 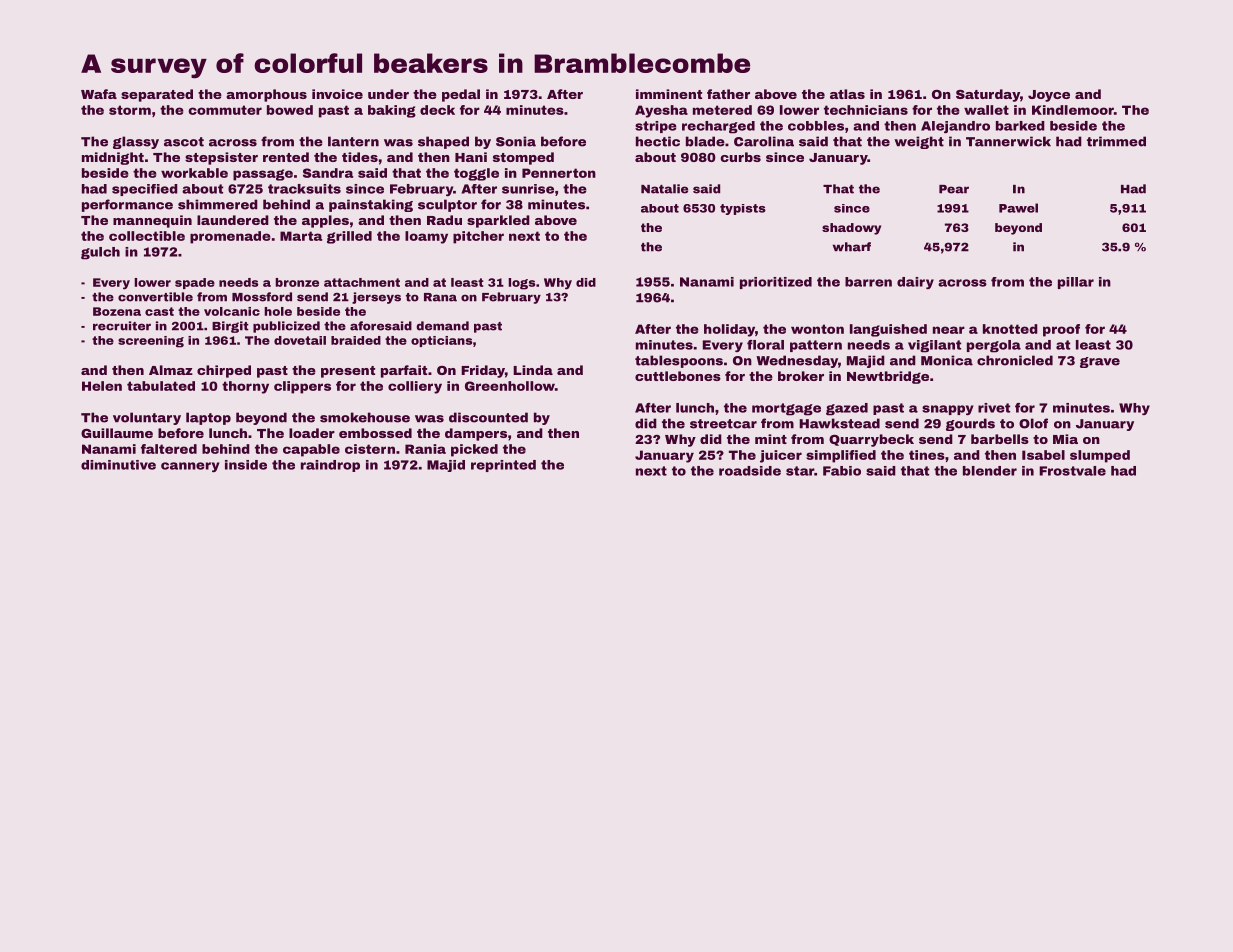 What do you see at coordinates (171, 370) in the screenshot?
I see `Almaz` at bounding box center [171, 370].
